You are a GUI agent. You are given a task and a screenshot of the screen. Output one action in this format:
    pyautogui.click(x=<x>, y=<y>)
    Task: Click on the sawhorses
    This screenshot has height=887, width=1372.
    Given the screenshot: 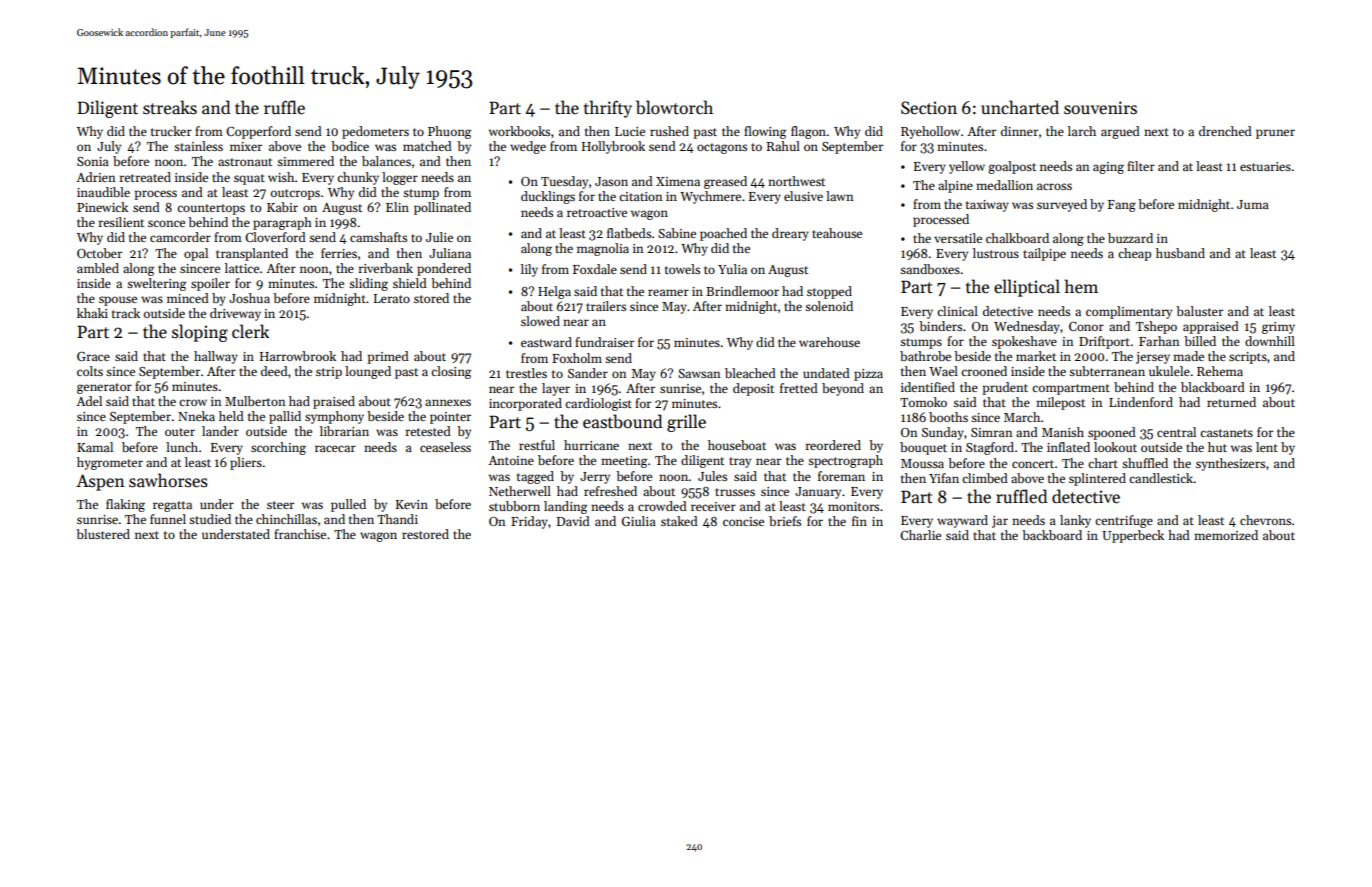 What is the action you would take?
    pyautogui.click(x=168, y=480)
